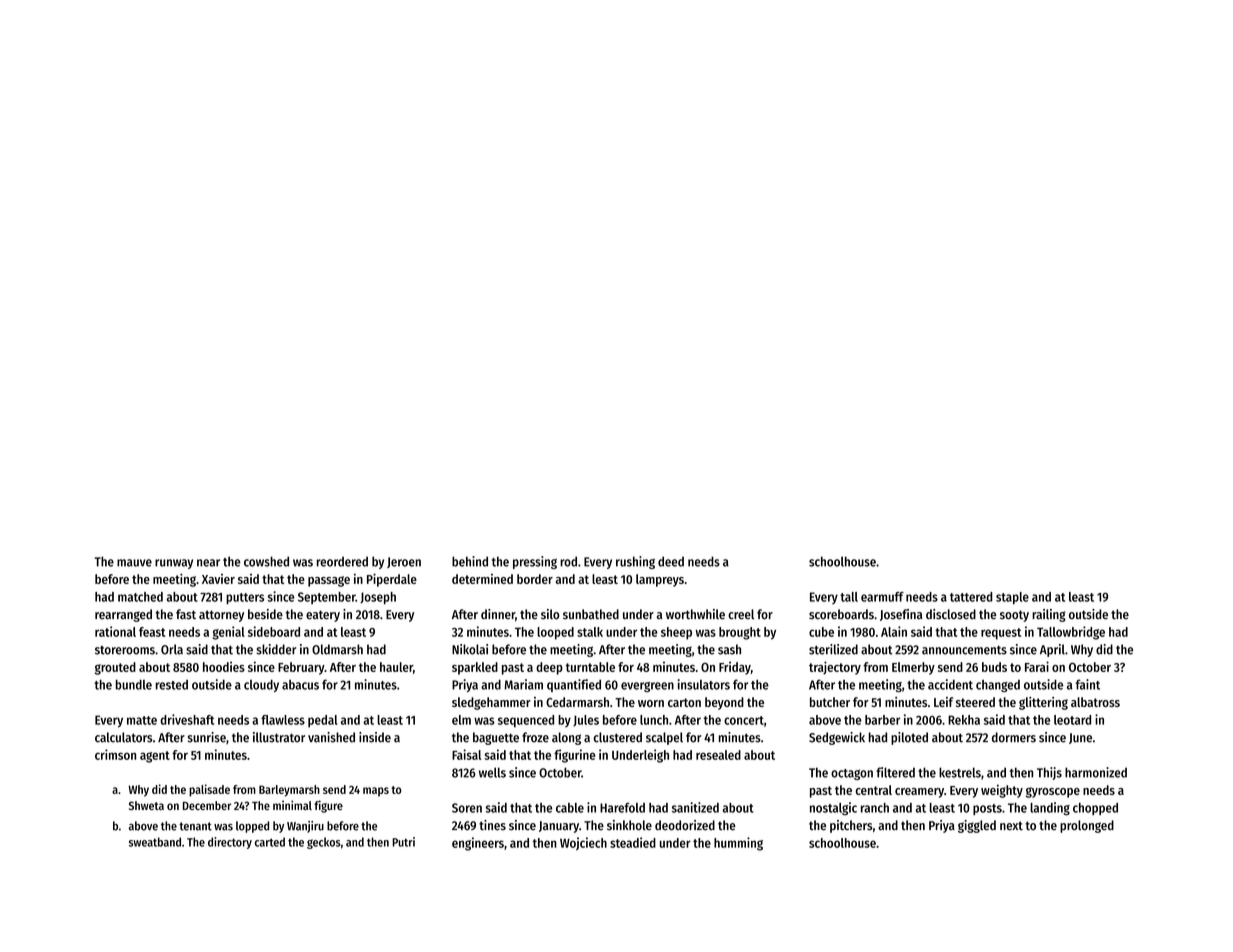 The width and height of the screenshot is (1233, 952). Describe the element at coordinates (695, 807) in the screenshot. I see `sanitized` at that location.
